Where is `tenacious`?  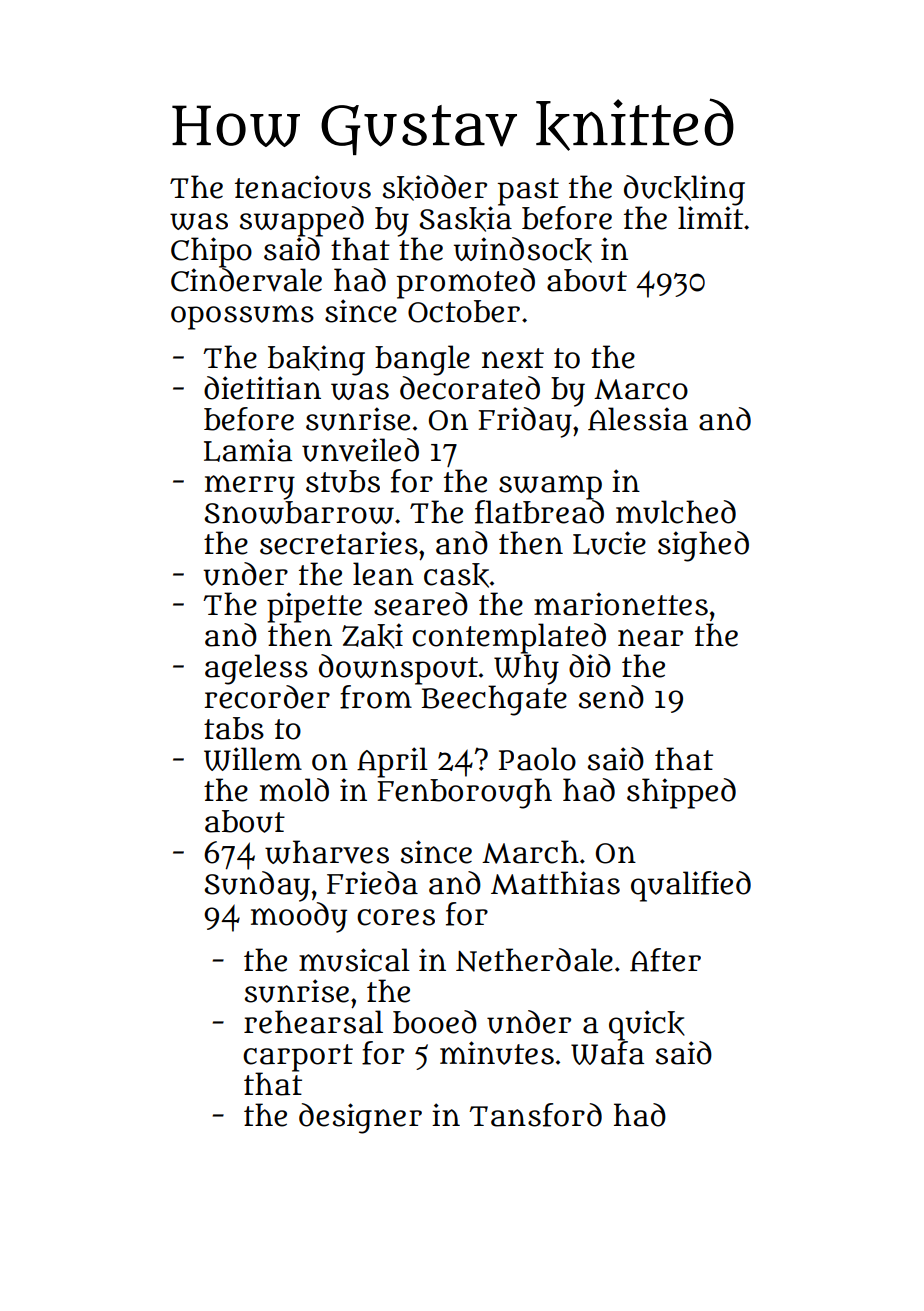
tenacious is located at coordinates (303, 187).
